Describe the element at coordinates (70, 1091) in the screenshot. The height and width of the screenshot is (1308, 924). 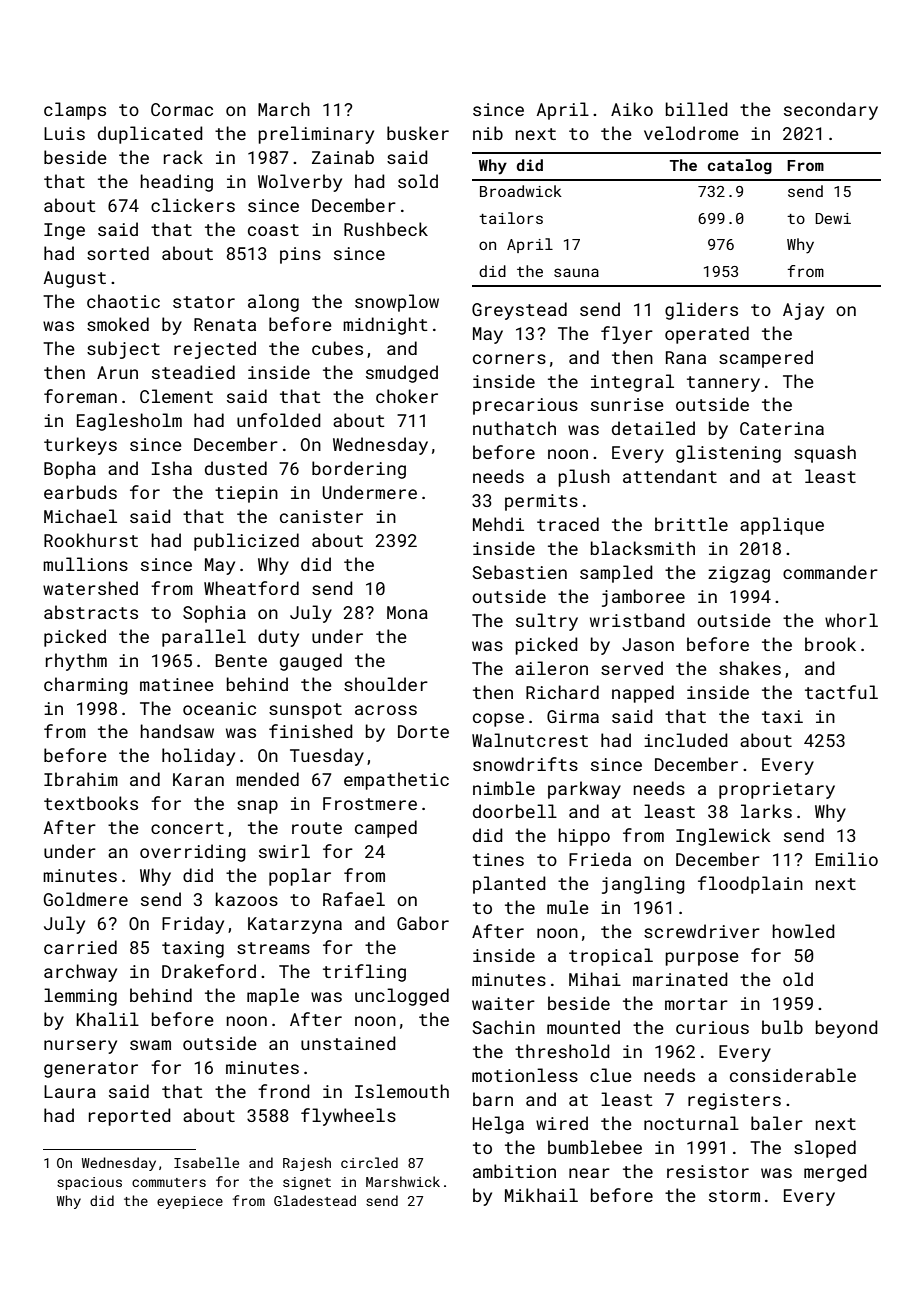
I see `Laura` at that location.
